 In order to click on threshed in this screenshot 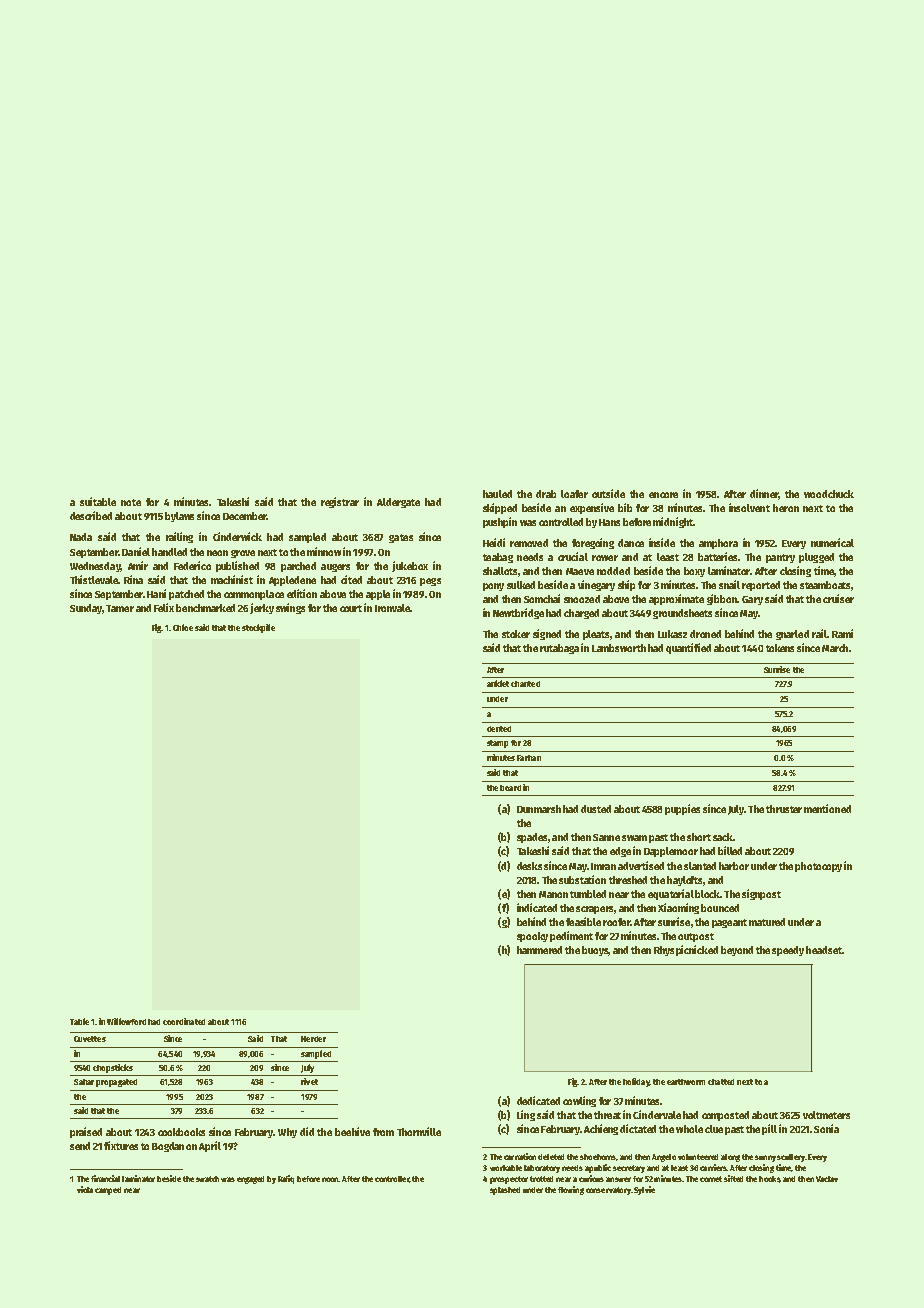, I will do `click(628, 880)`.
